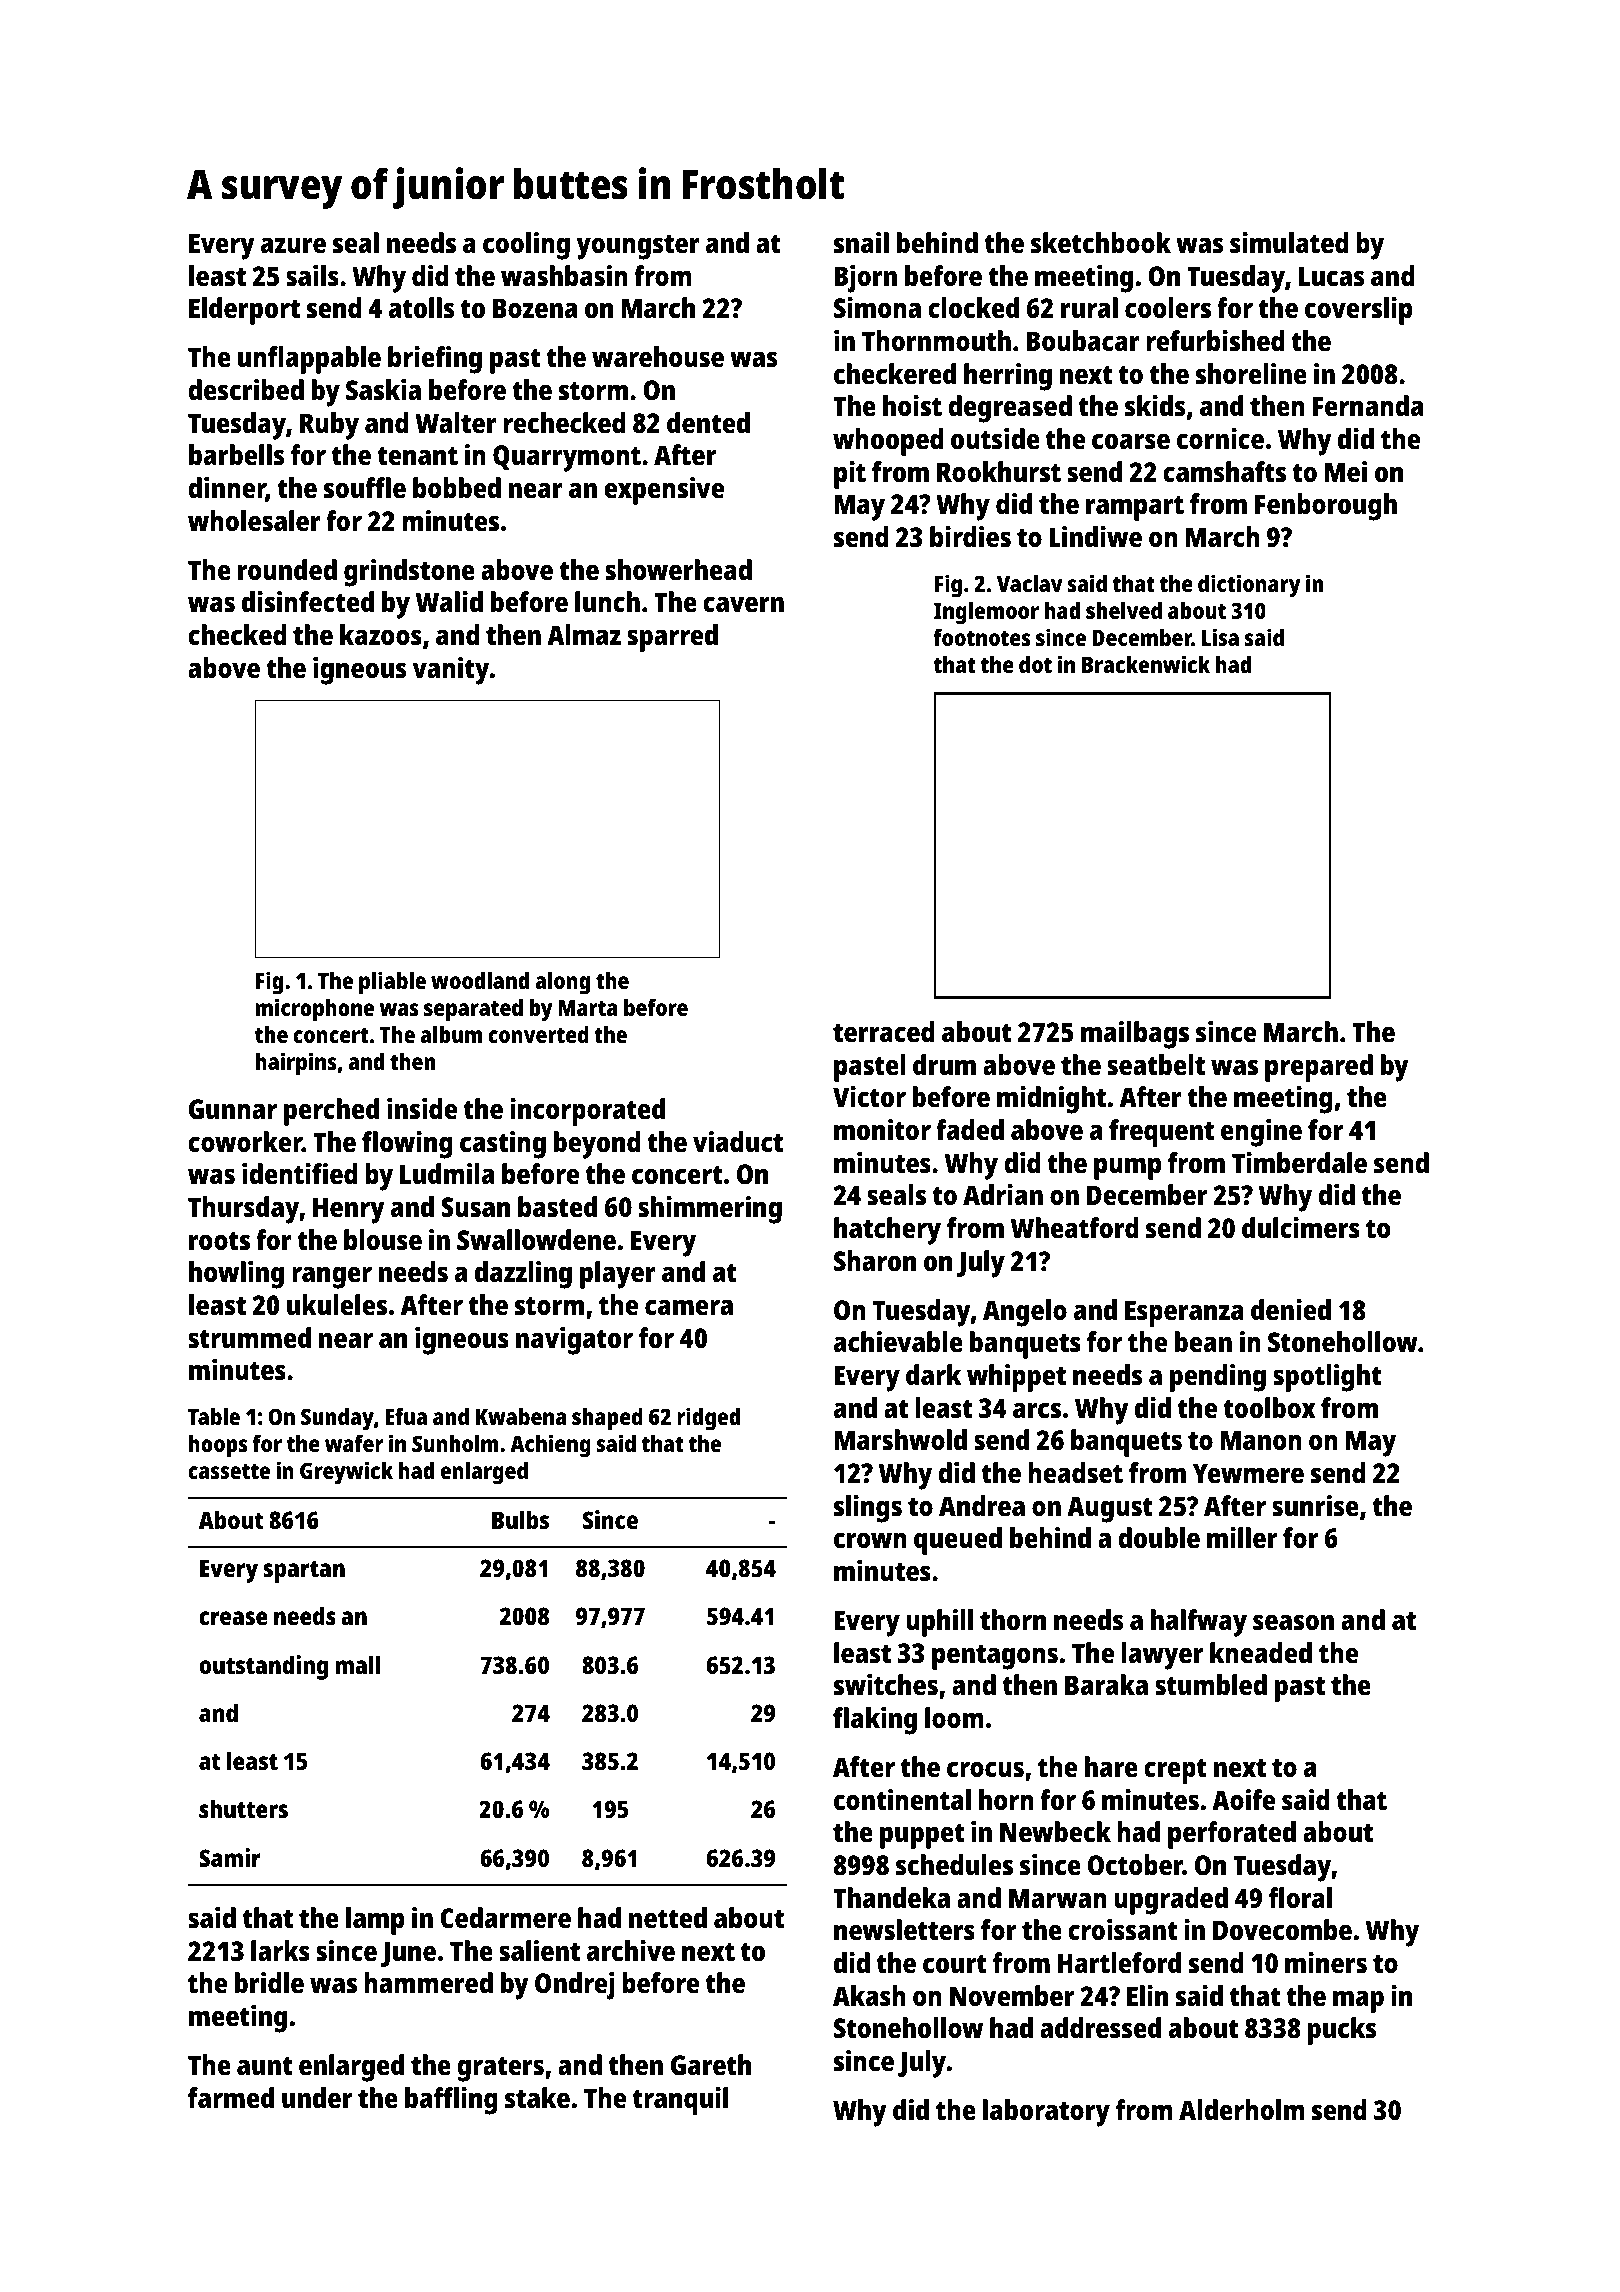 This page has width=1620, height=2292. What do you see at coordinates (668, 1918) in the page?
I see `netted` at bounding box center [668, 1918].
